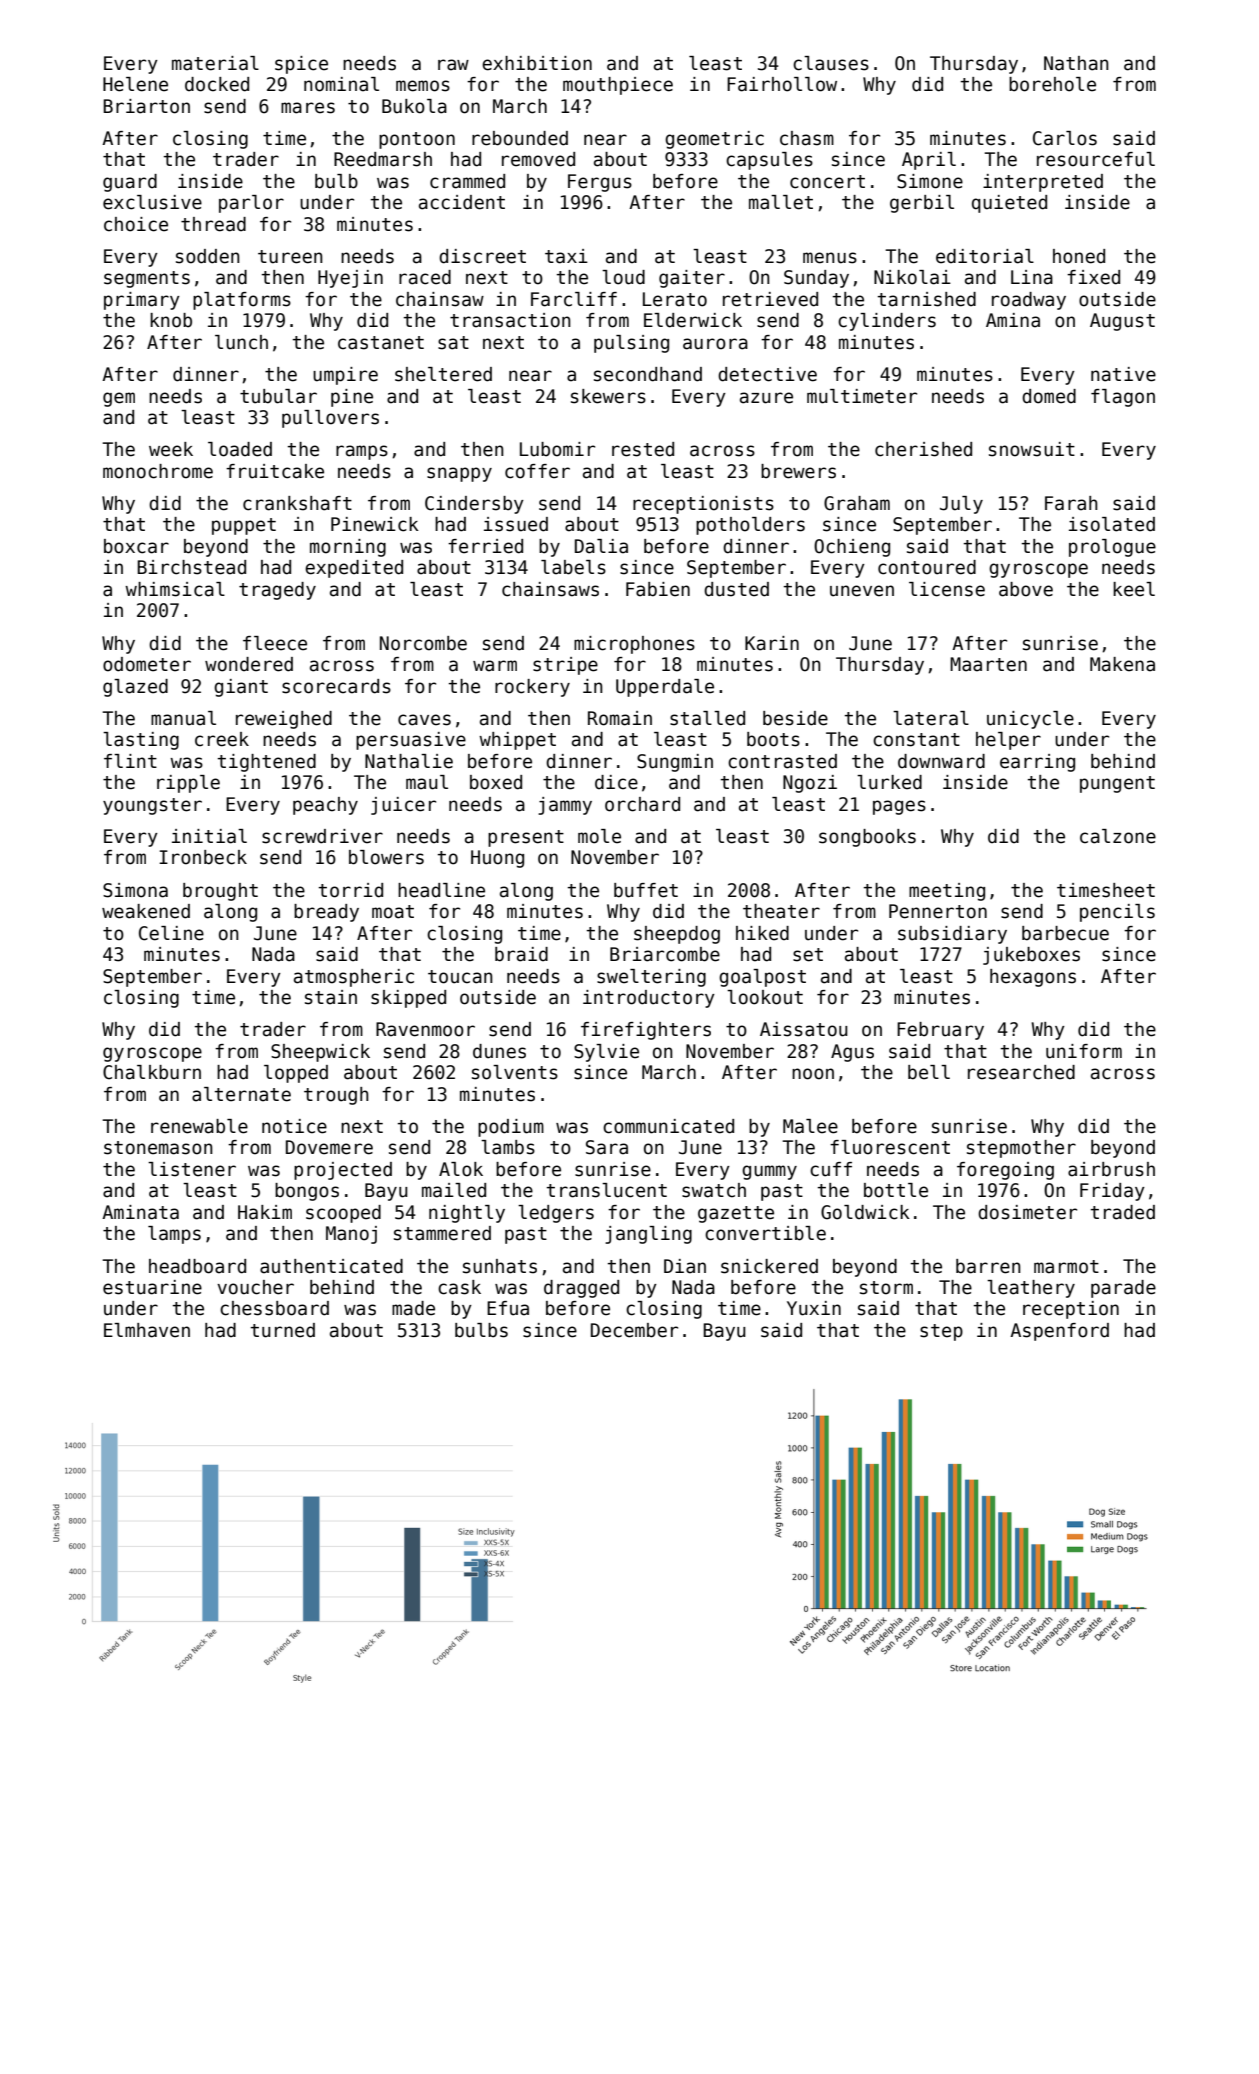  Describe the element at coordinates (537, 63) in the screenshot. I see `exhibition` at that location.
